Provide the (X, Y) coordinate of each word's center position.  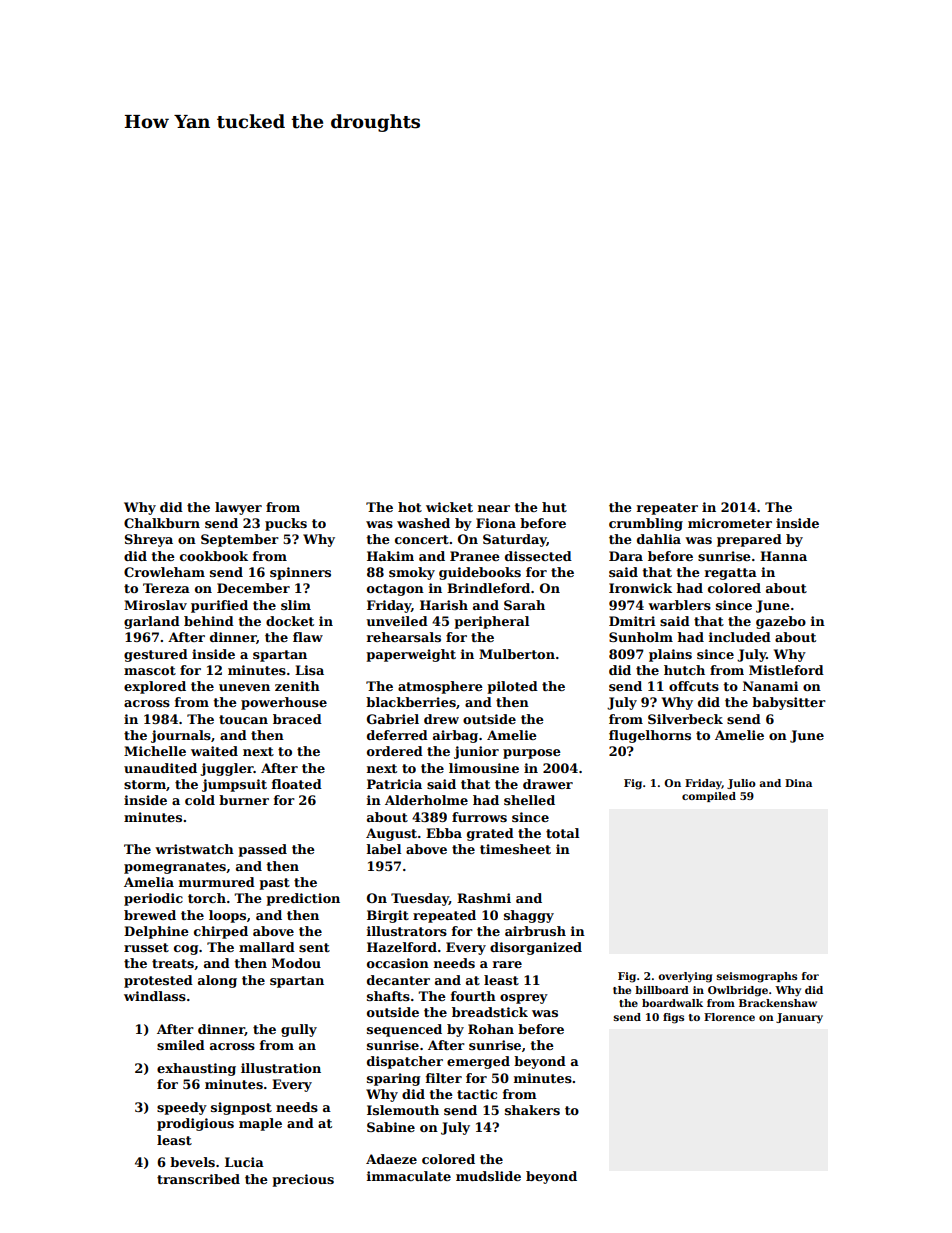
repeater (667, 509)
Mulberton (517, 654)
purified (219, 606)
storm (145, 784)
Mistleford (786, 670)
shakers (532, 1110)
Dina (798, 783)
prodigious (195, 1124)
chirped (221, 932)
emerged (478, 1062)
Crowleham (164, 572)
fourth (473, 996)
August (391, 834)
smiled (181, 1045)
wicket (449, 507)
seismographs (757, 977)
